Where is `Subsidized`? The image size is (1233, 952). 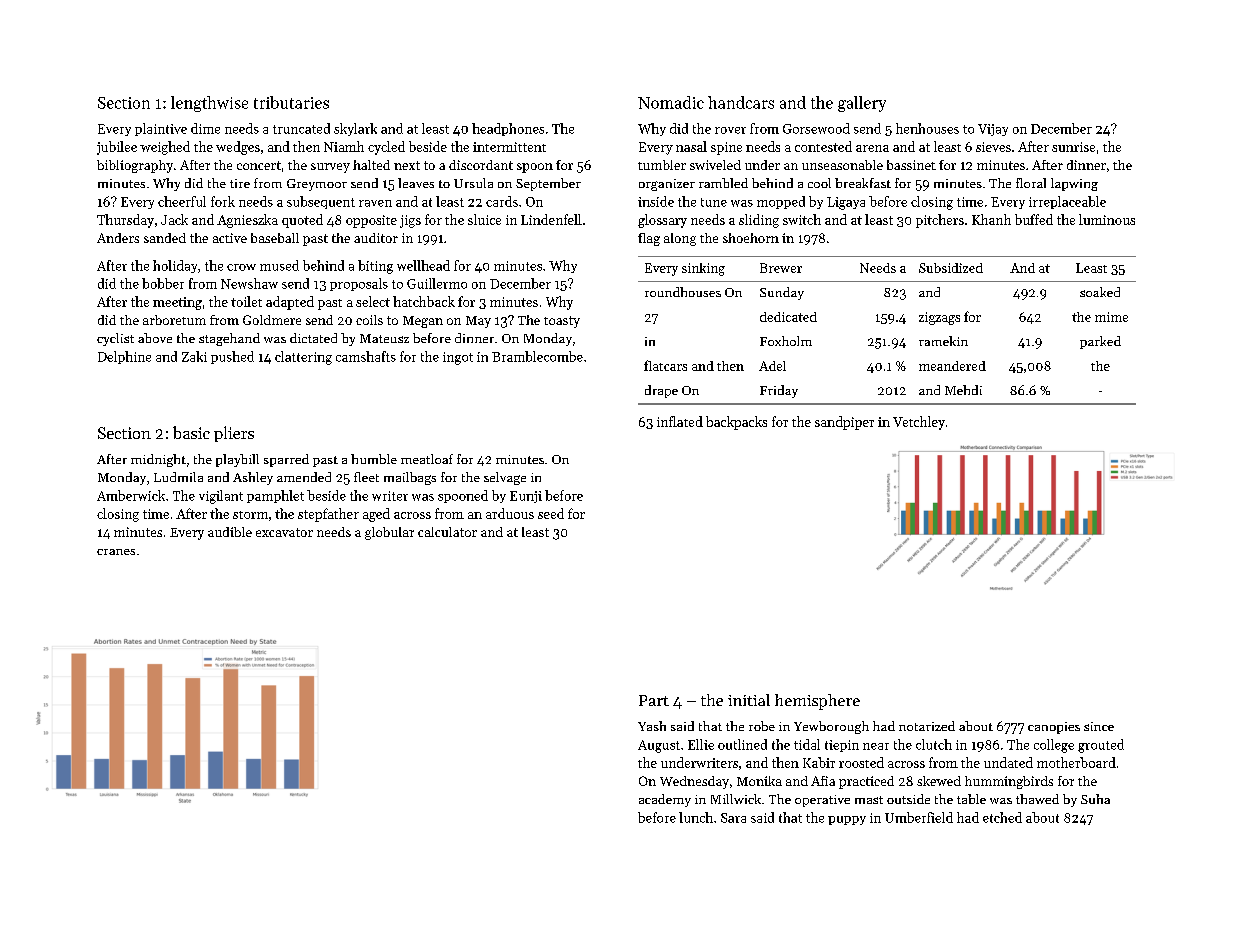
Subsidized is located at coordinates (951, 268).
